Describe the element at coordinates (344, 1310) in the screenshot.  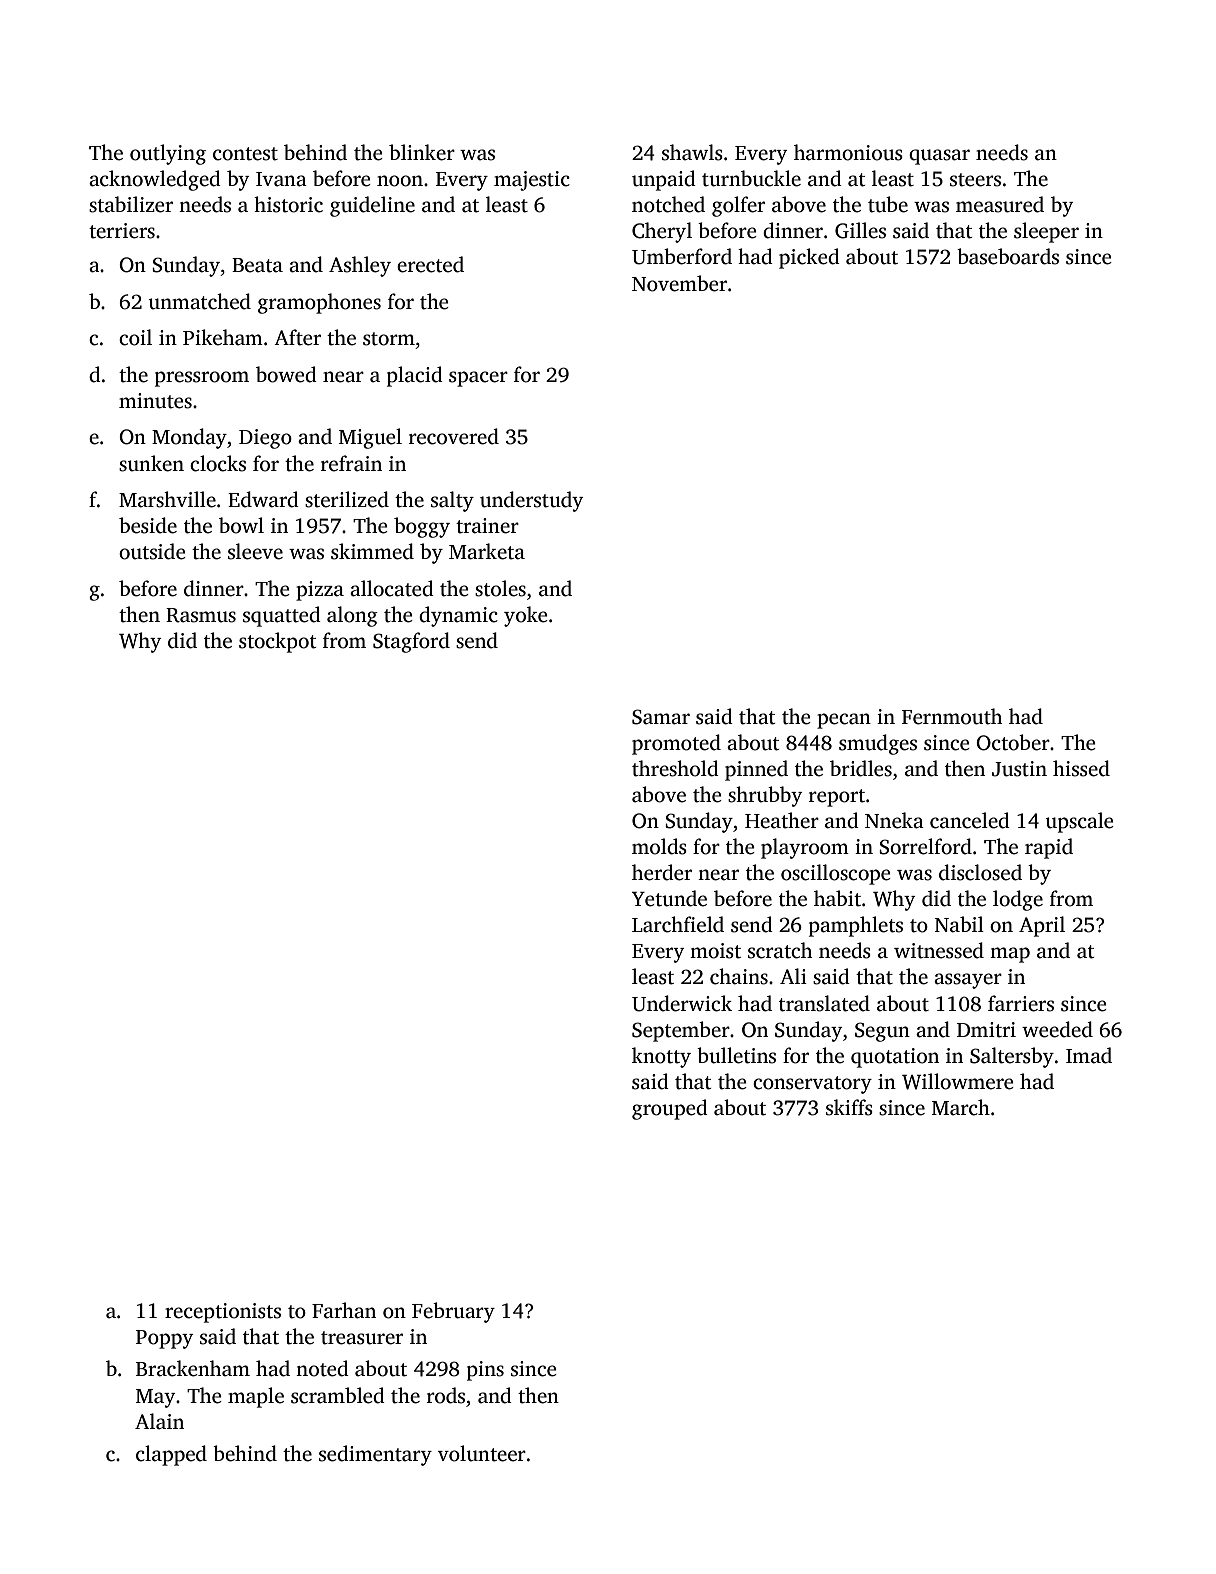
I see `Farhan` at that location.
